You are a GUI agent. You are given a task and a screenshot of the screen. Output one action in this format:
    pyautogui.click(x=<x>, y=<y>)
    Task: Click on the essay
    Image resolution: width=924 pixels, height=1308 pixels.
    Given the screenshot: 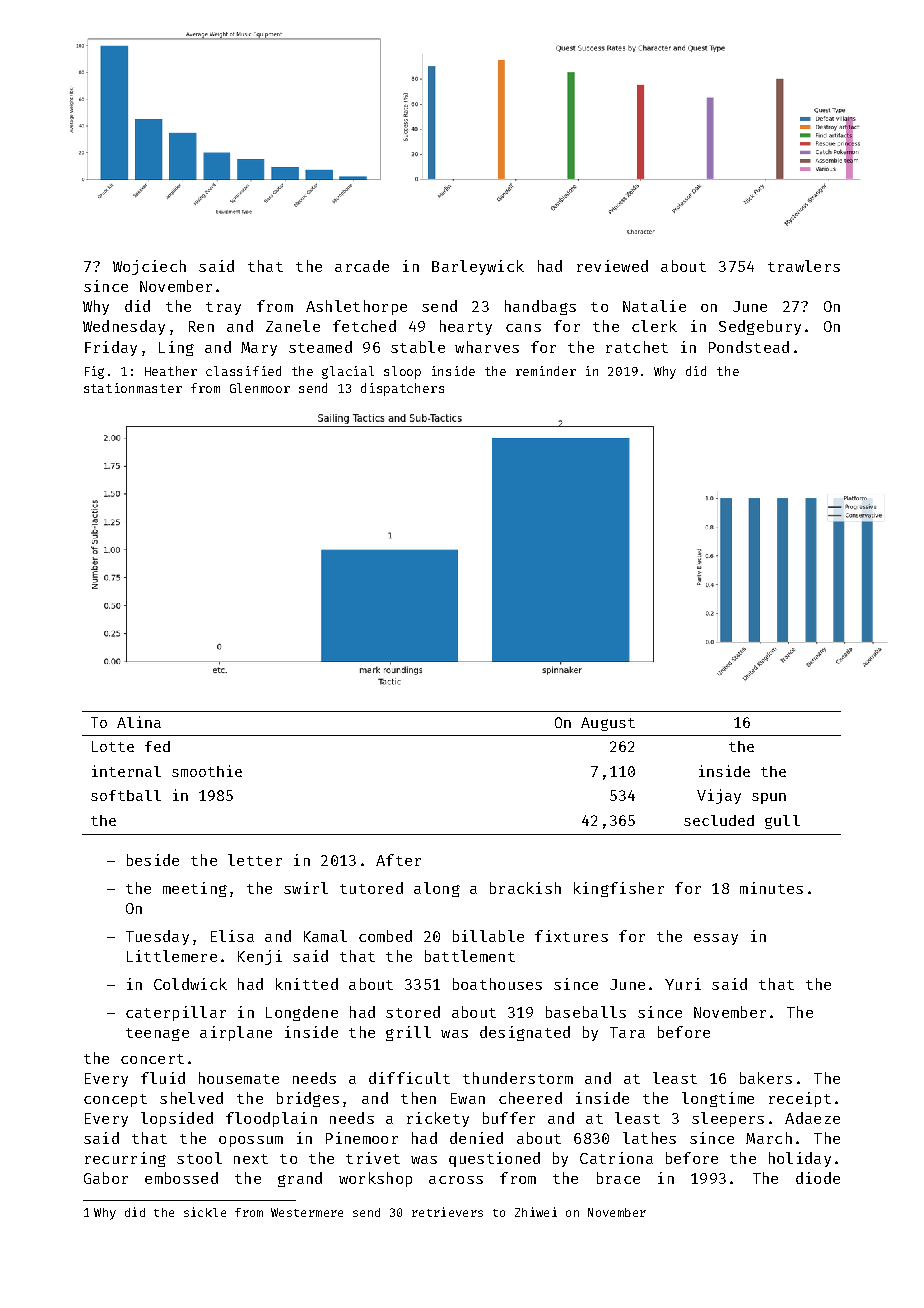 What is the action you would take?
    pyautogui.click(x=716, y=939)
